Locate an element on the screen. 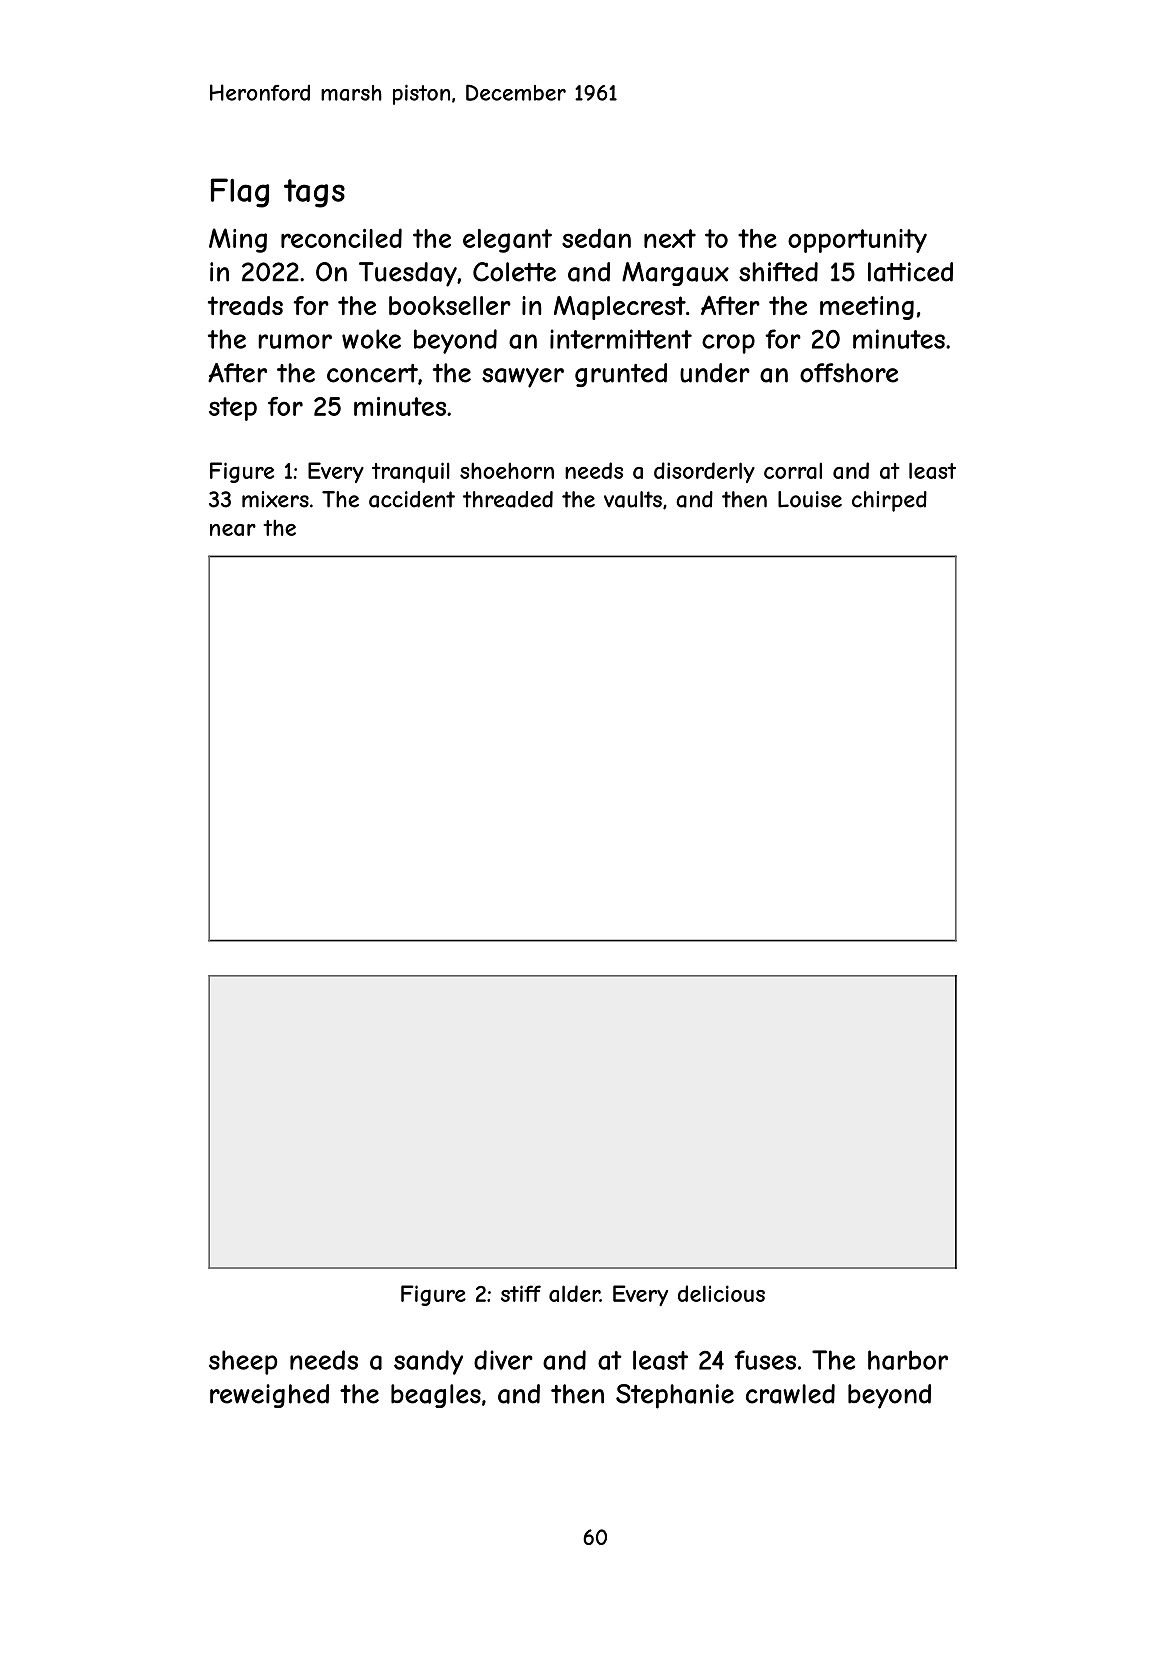 Image resolution: width=1165 pixels, height=1654 pixels. reconciled is located at coordinates (341, 238).
